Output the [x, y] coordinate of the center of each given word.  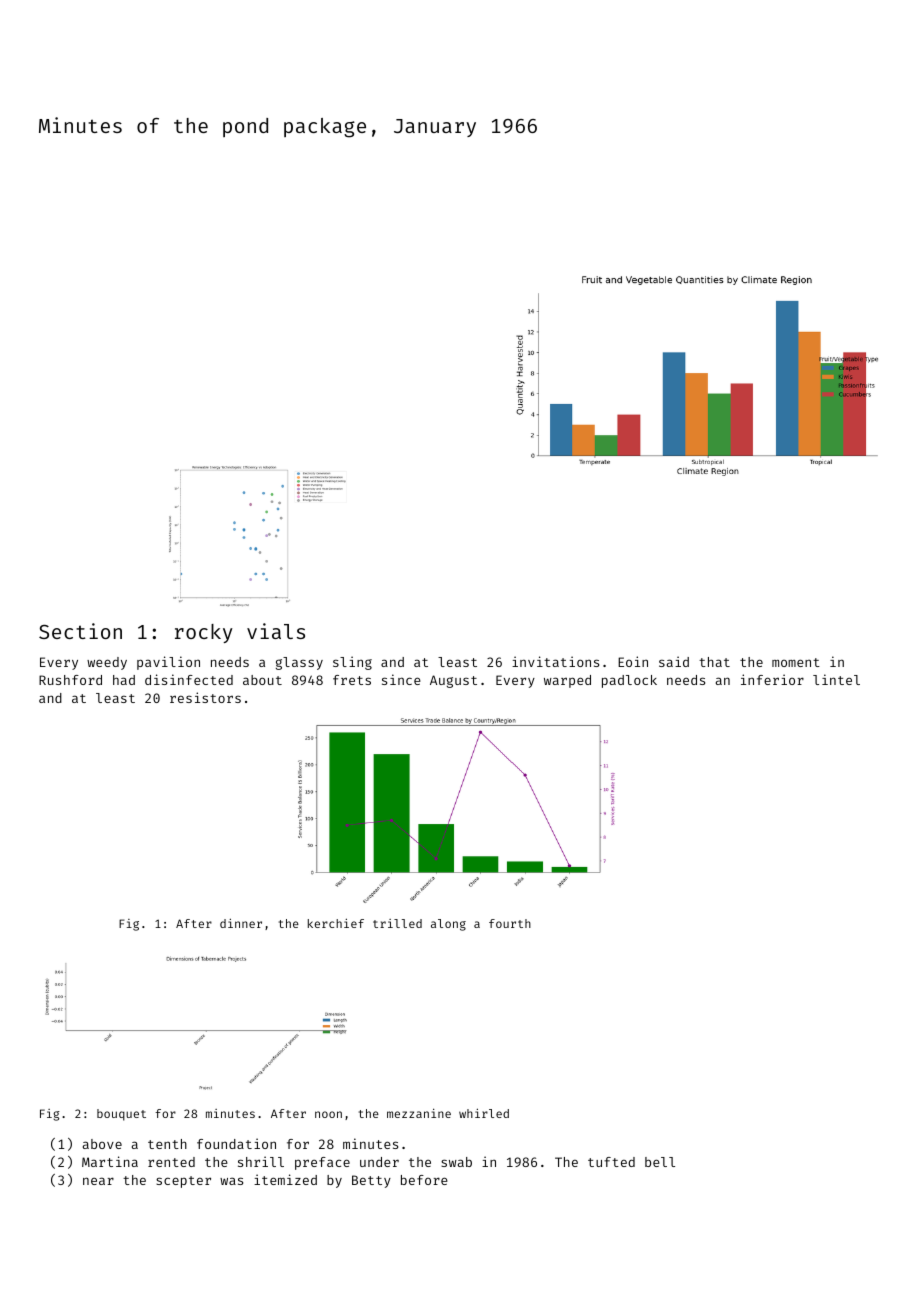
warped [567, 681]
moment [796, 662]
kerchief [336, 923]
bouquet [121, 1115]
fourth [510, 923]
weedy [107, 663]
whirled [484, 1113]
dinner [241, 923]
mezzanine [419, 1113]
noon [328, 1114]
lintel [836, 679]
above [102, 1144]
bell [660, 1162]
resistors [205, 697]
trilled [397, 923]
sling [352, 663]
